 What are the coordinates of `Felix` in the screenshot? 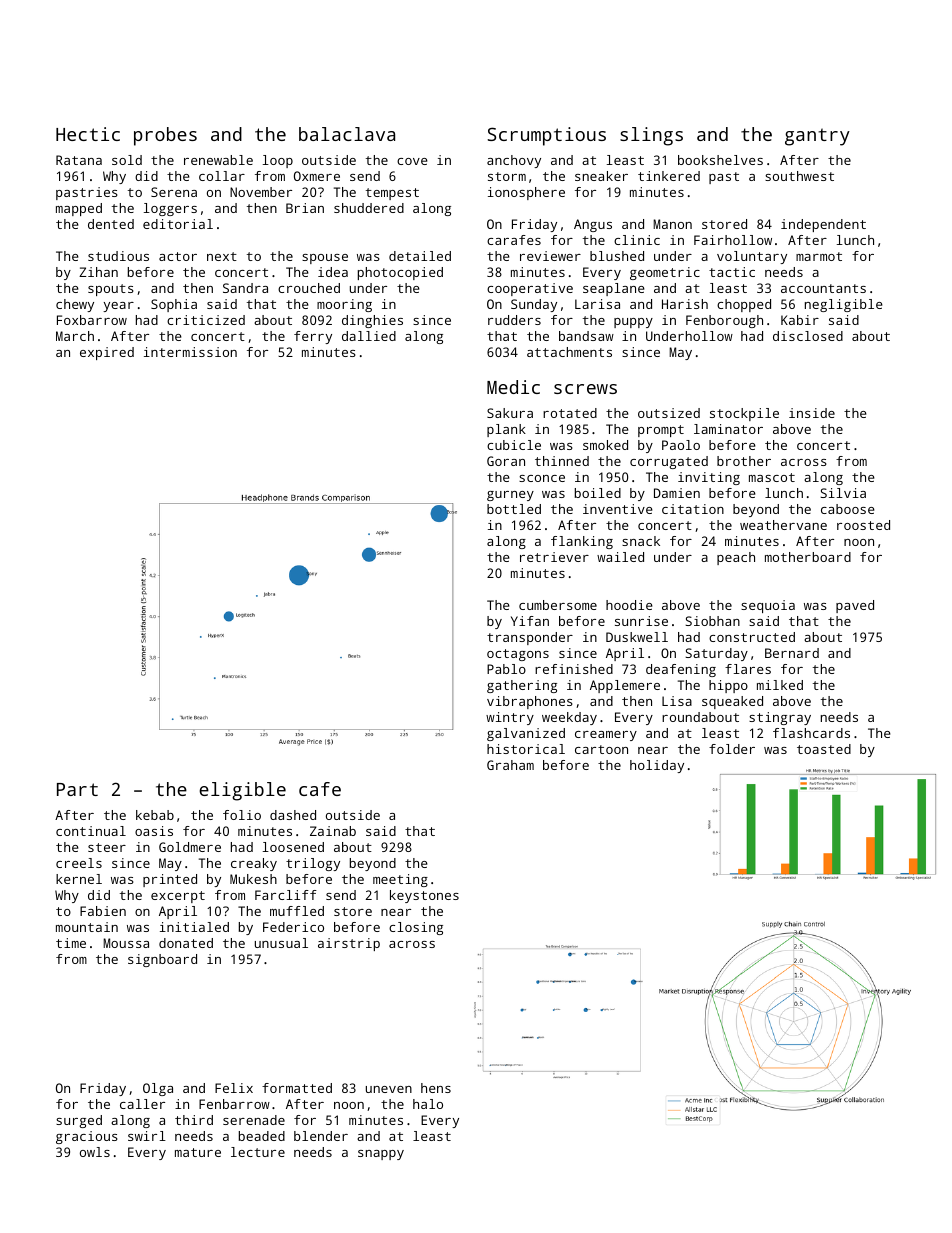 It's located at (234, 1088).
